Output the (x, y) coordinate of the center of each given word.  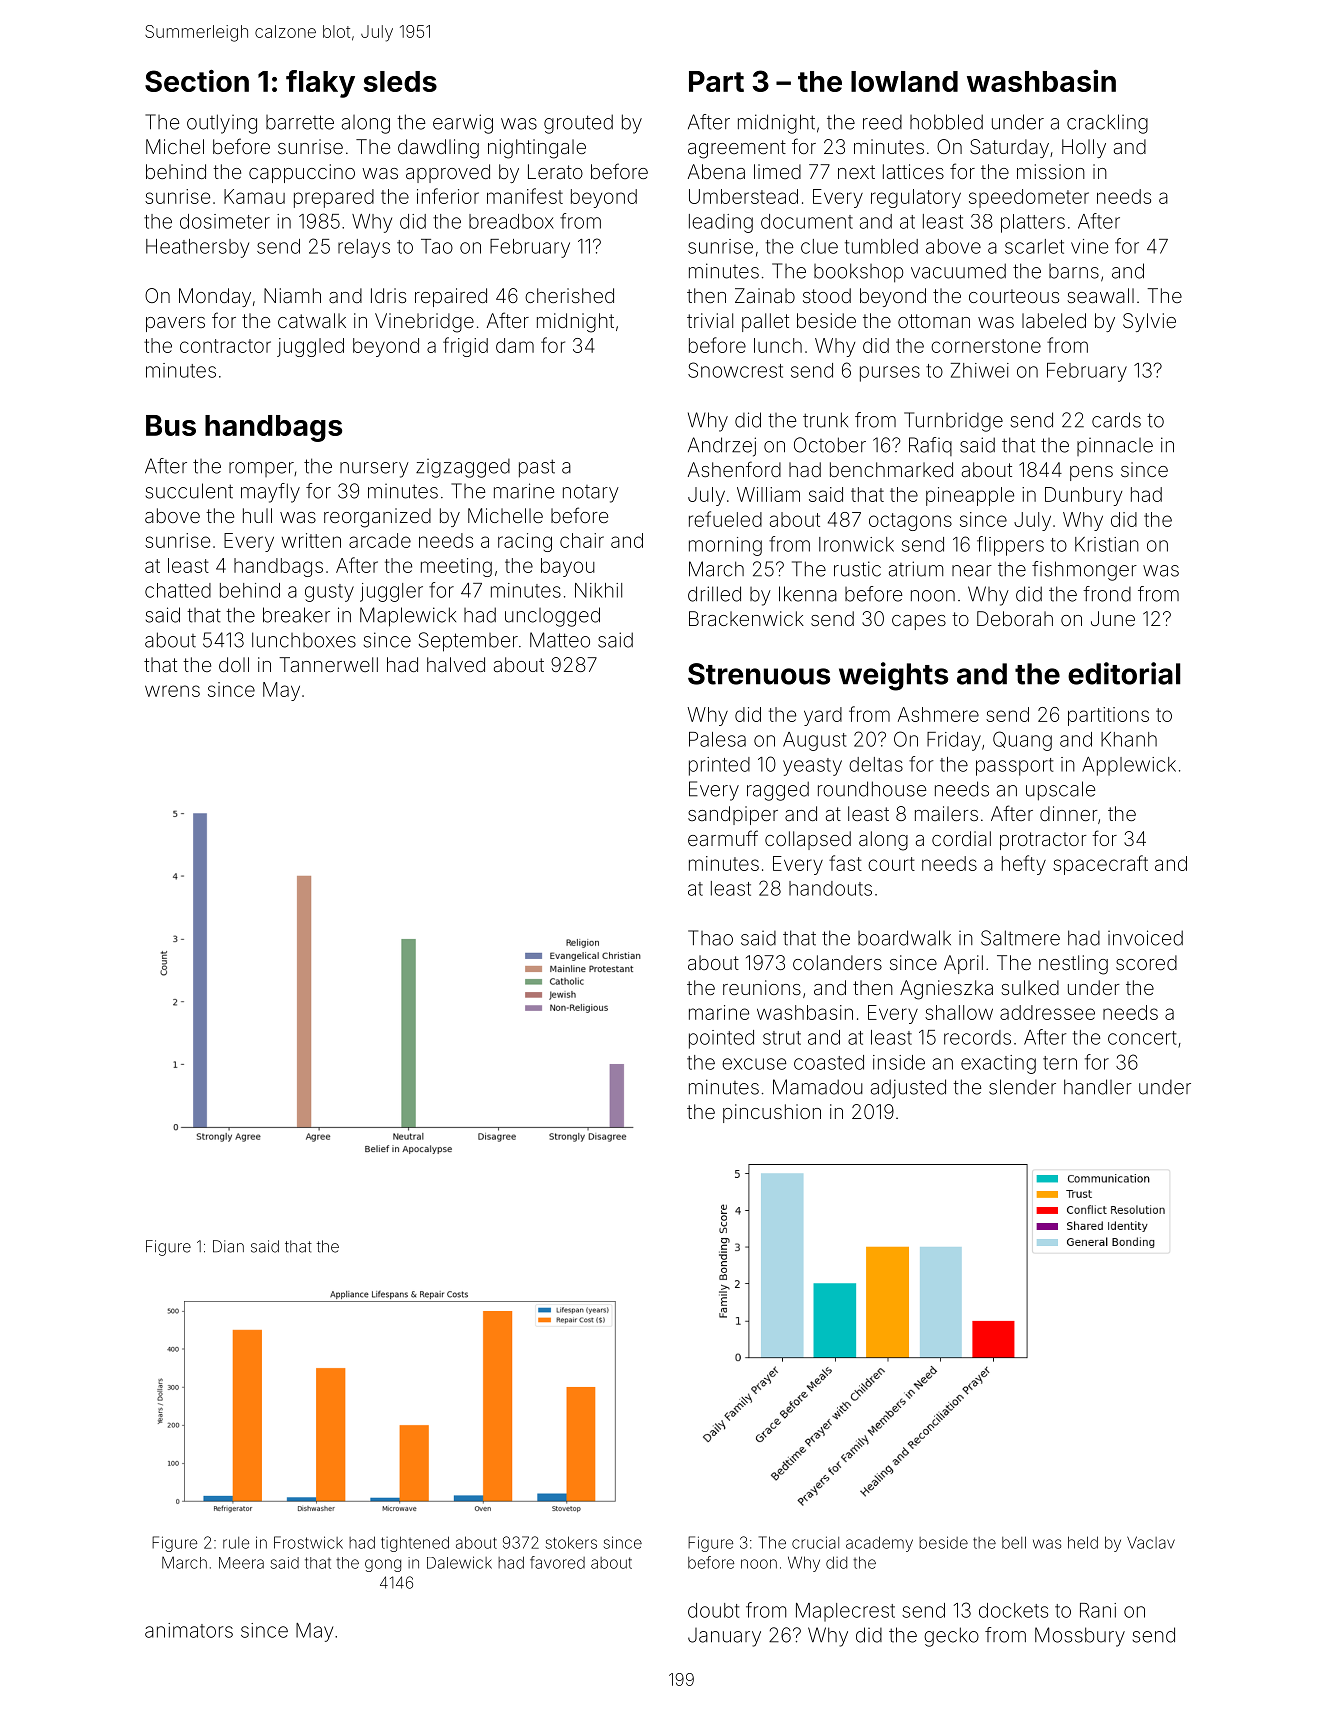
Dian (228, 1246)
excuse (754, 1064)
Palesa (717, 739)
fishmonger (1084, 571)
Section (197, 81)
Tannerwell (329, 664)
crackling (1107, 124)
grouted (578, 124)
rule (236, 1543)
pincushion (772, 1113)
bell (1014, 1542)
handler (1098, 1087)
